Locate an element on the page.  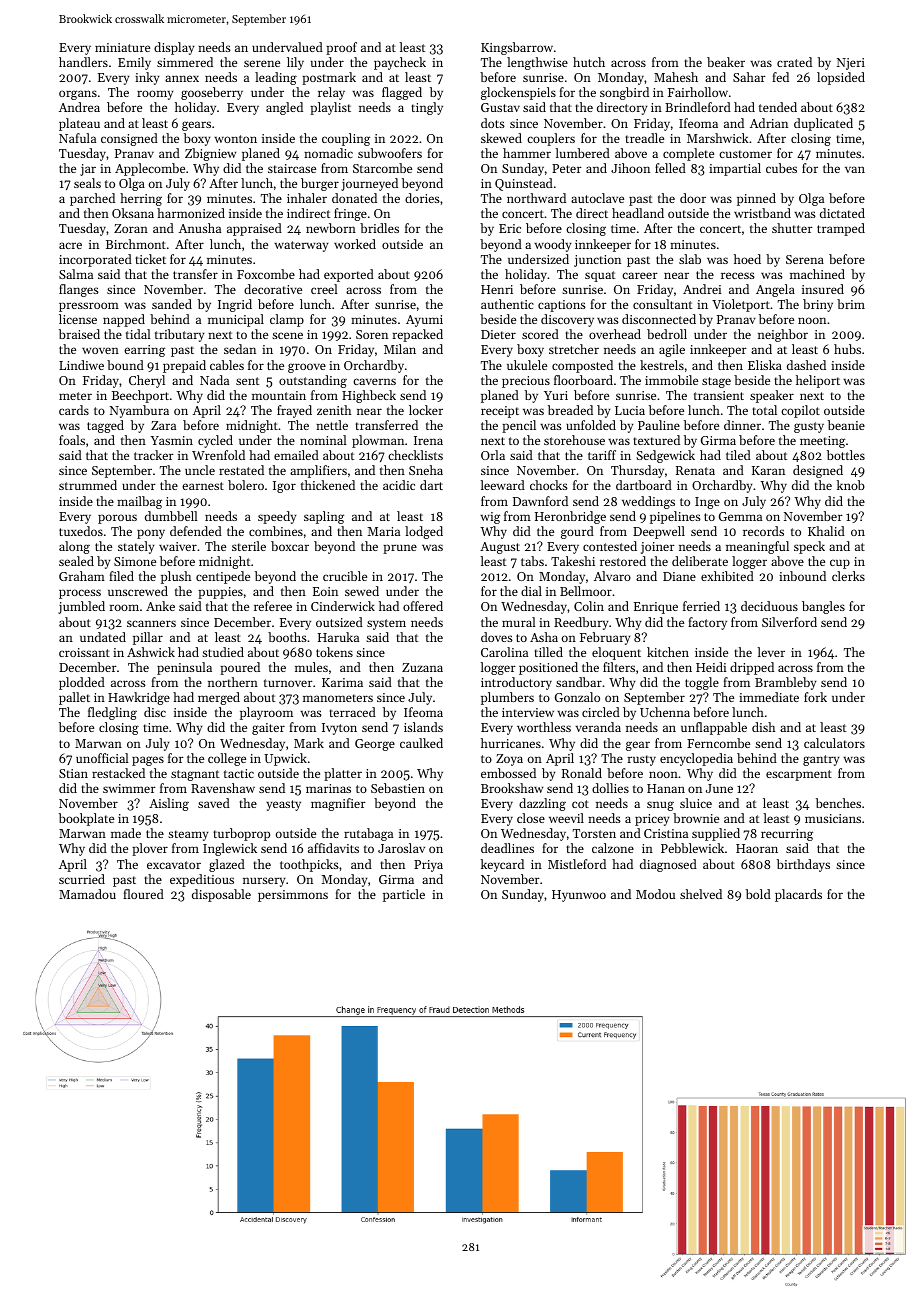
weddings is located at coordinates (648, 502).
